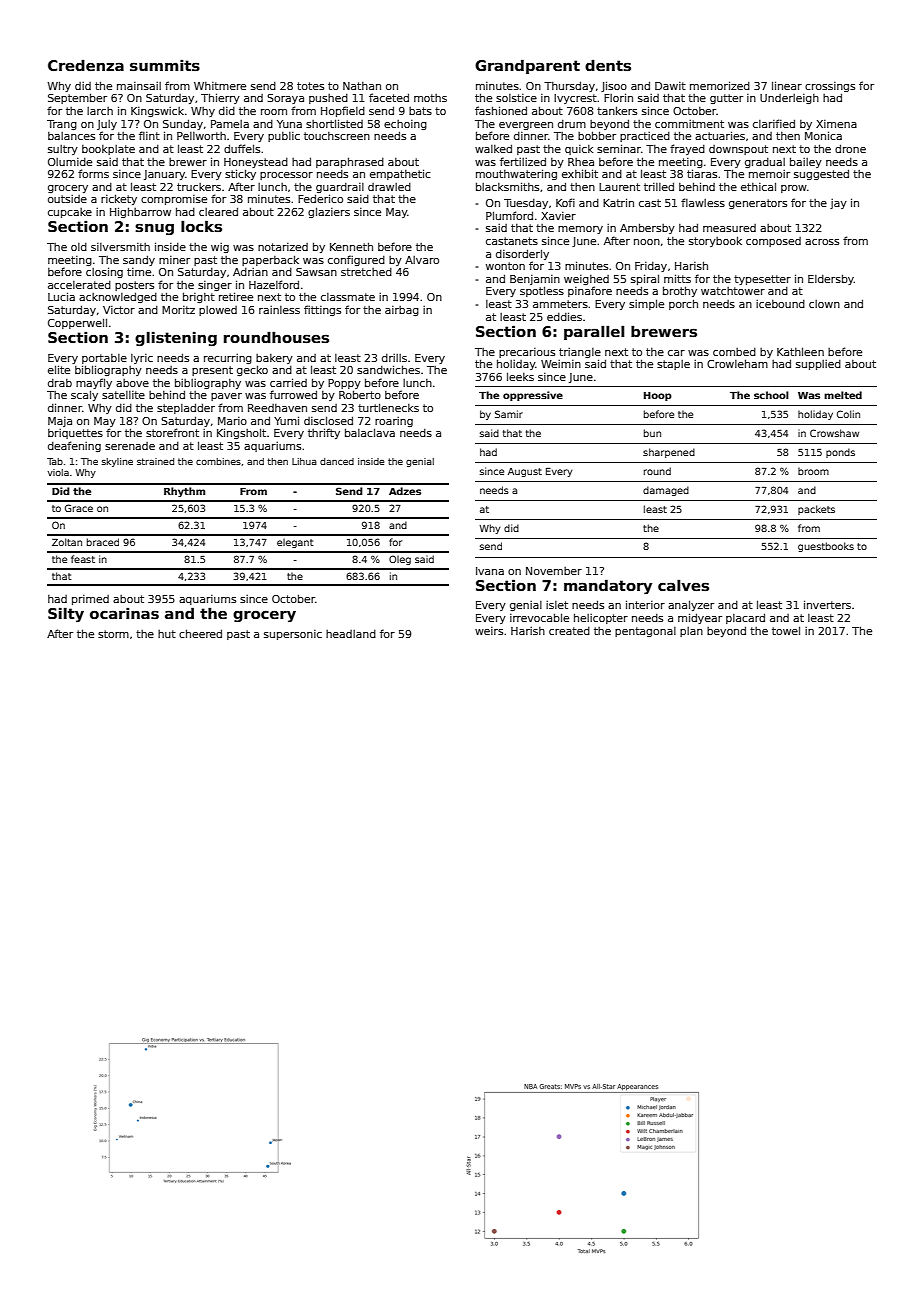  What do you see at coordinates (489, 631) in the page?
I see `weirs` at bounding box center [489, 631].
